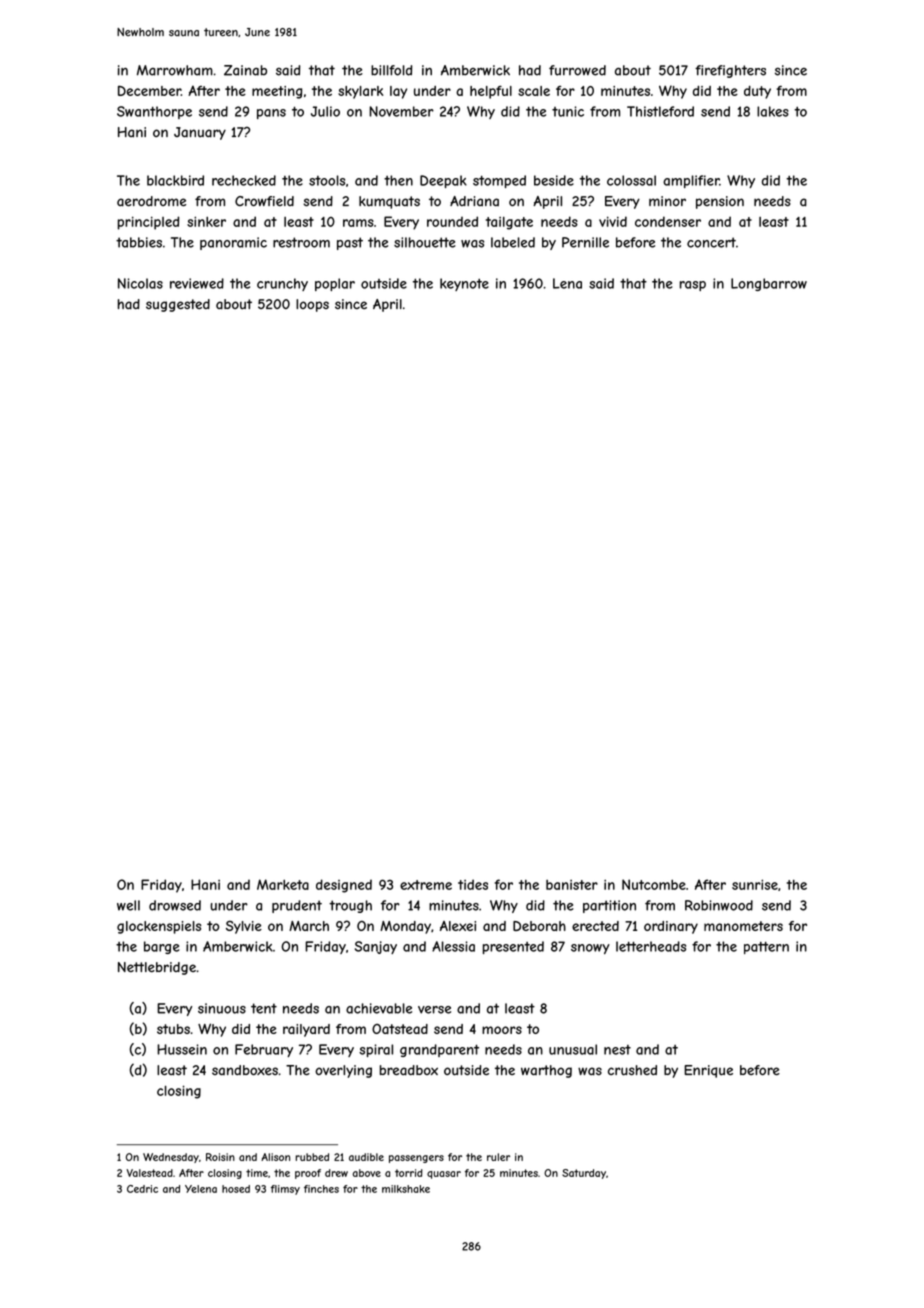 This image has width=924, height=1308. What do you see at coordinates (613, 221) in the image?
I see `vivid` at bounding box center [613, 221].
